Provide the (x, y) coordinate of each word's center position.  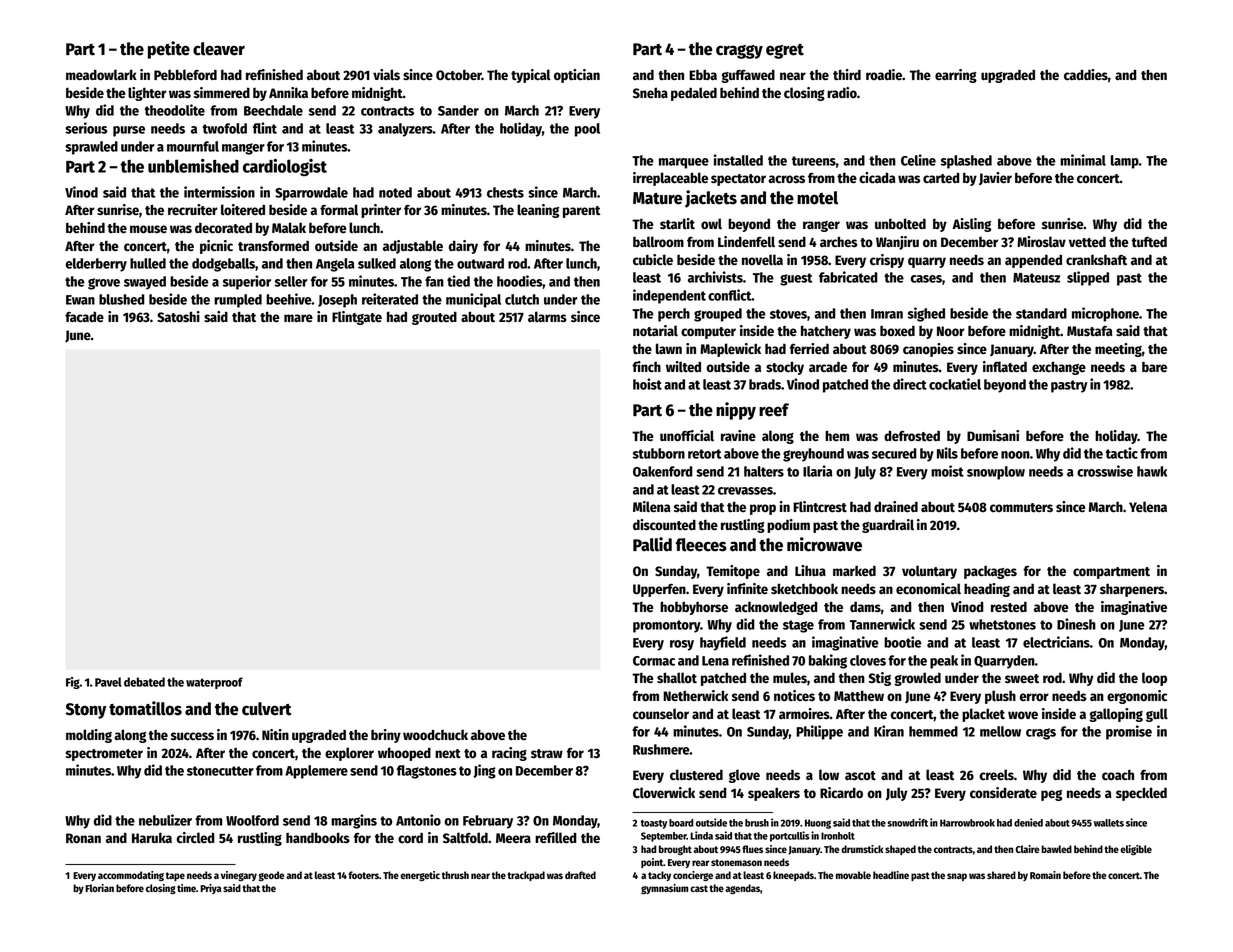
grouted (434, 318)
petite (169, 50)
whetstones (1002, 624)
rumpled (238, 301)
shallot (677, 677)
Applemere (316, 772)
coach (1118, 775)
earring (956, 76)
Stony (85, 711)
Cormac (654, 661)
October (459, 75)
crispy (887, 261)
